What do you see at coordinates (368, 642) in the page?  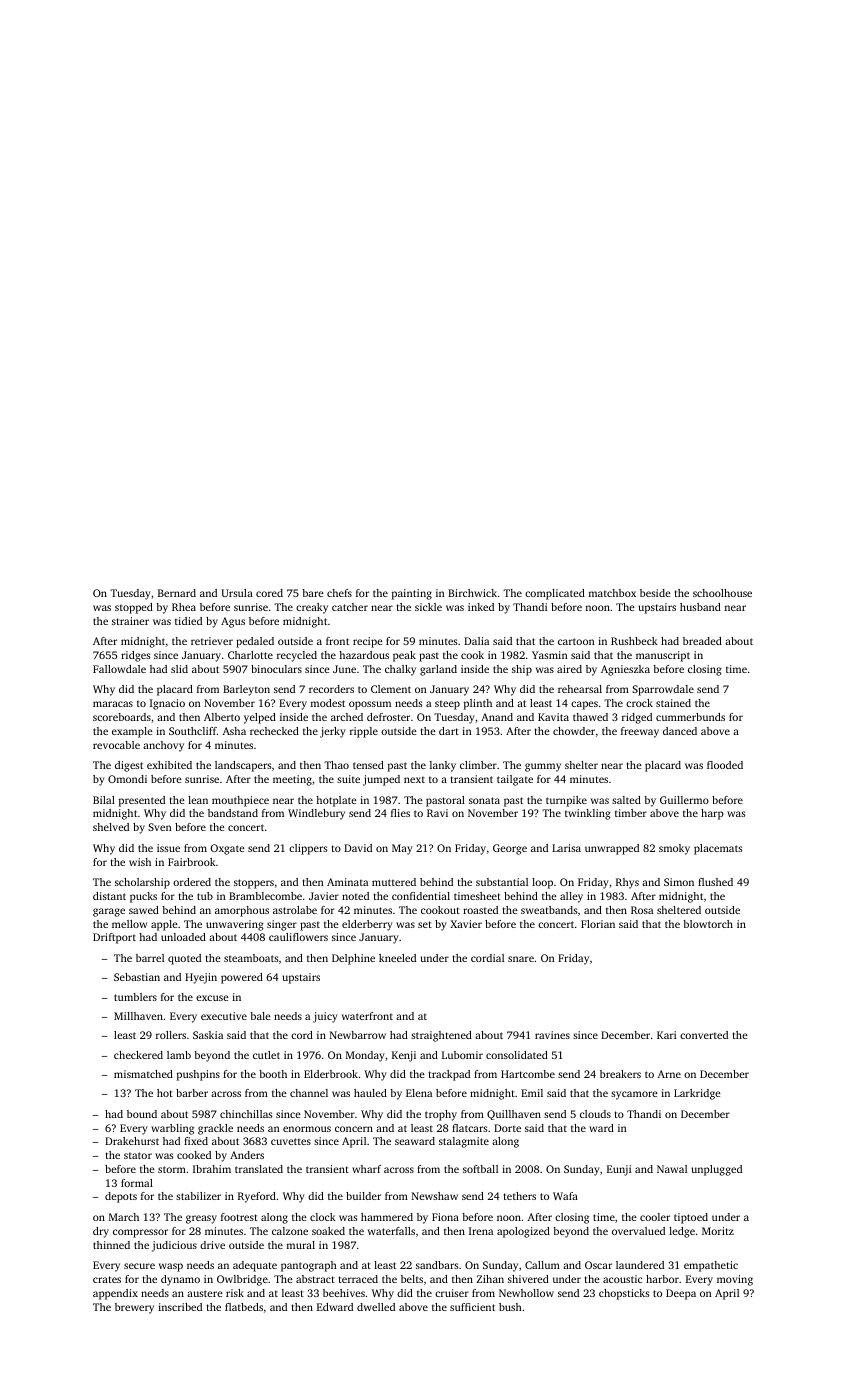 I see `recipe` at bounding box center [368, 642].
